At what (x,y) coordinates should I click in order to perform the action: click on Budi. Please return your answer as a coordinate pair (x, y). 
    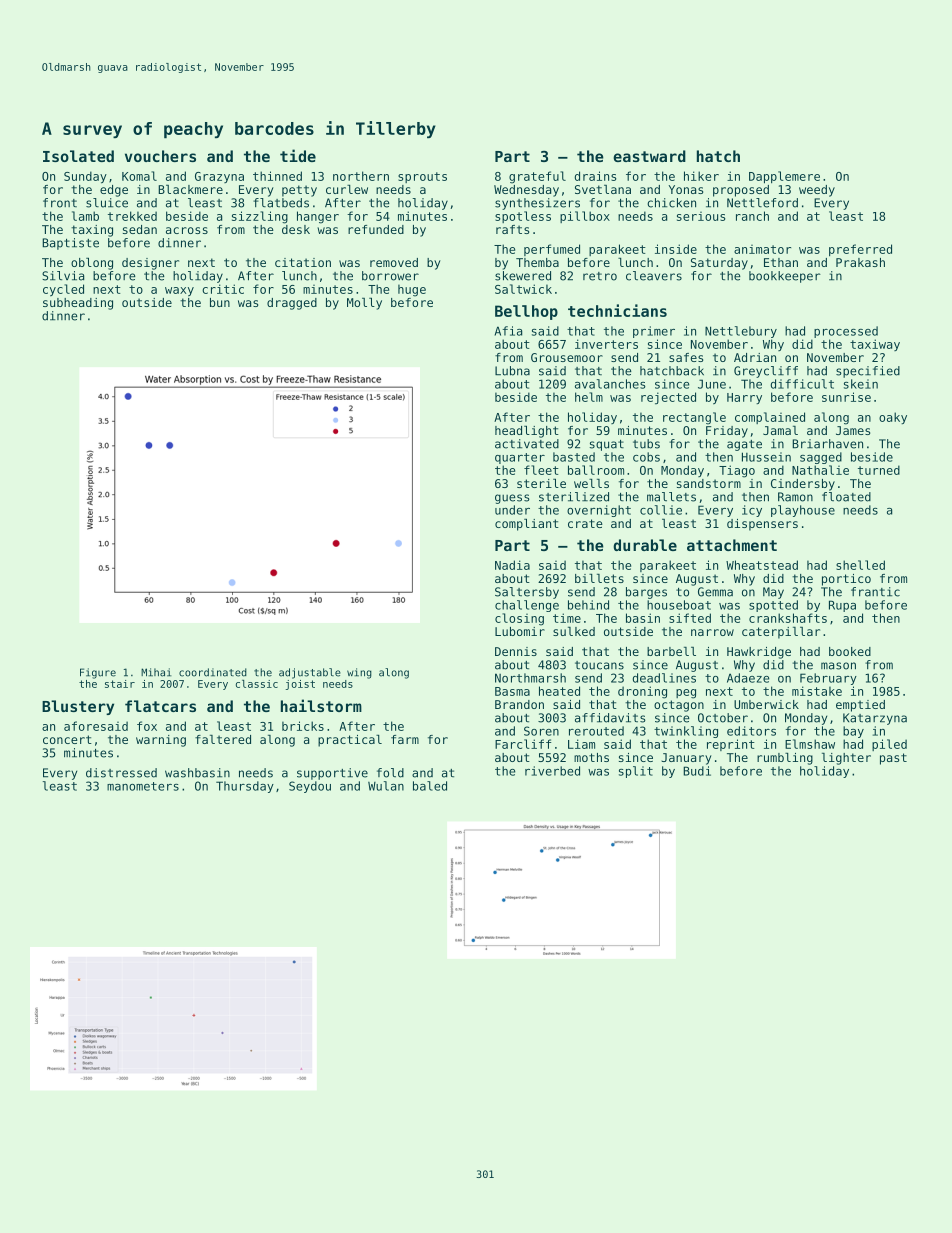
    Looking at the image, I should click on (697, 771).
